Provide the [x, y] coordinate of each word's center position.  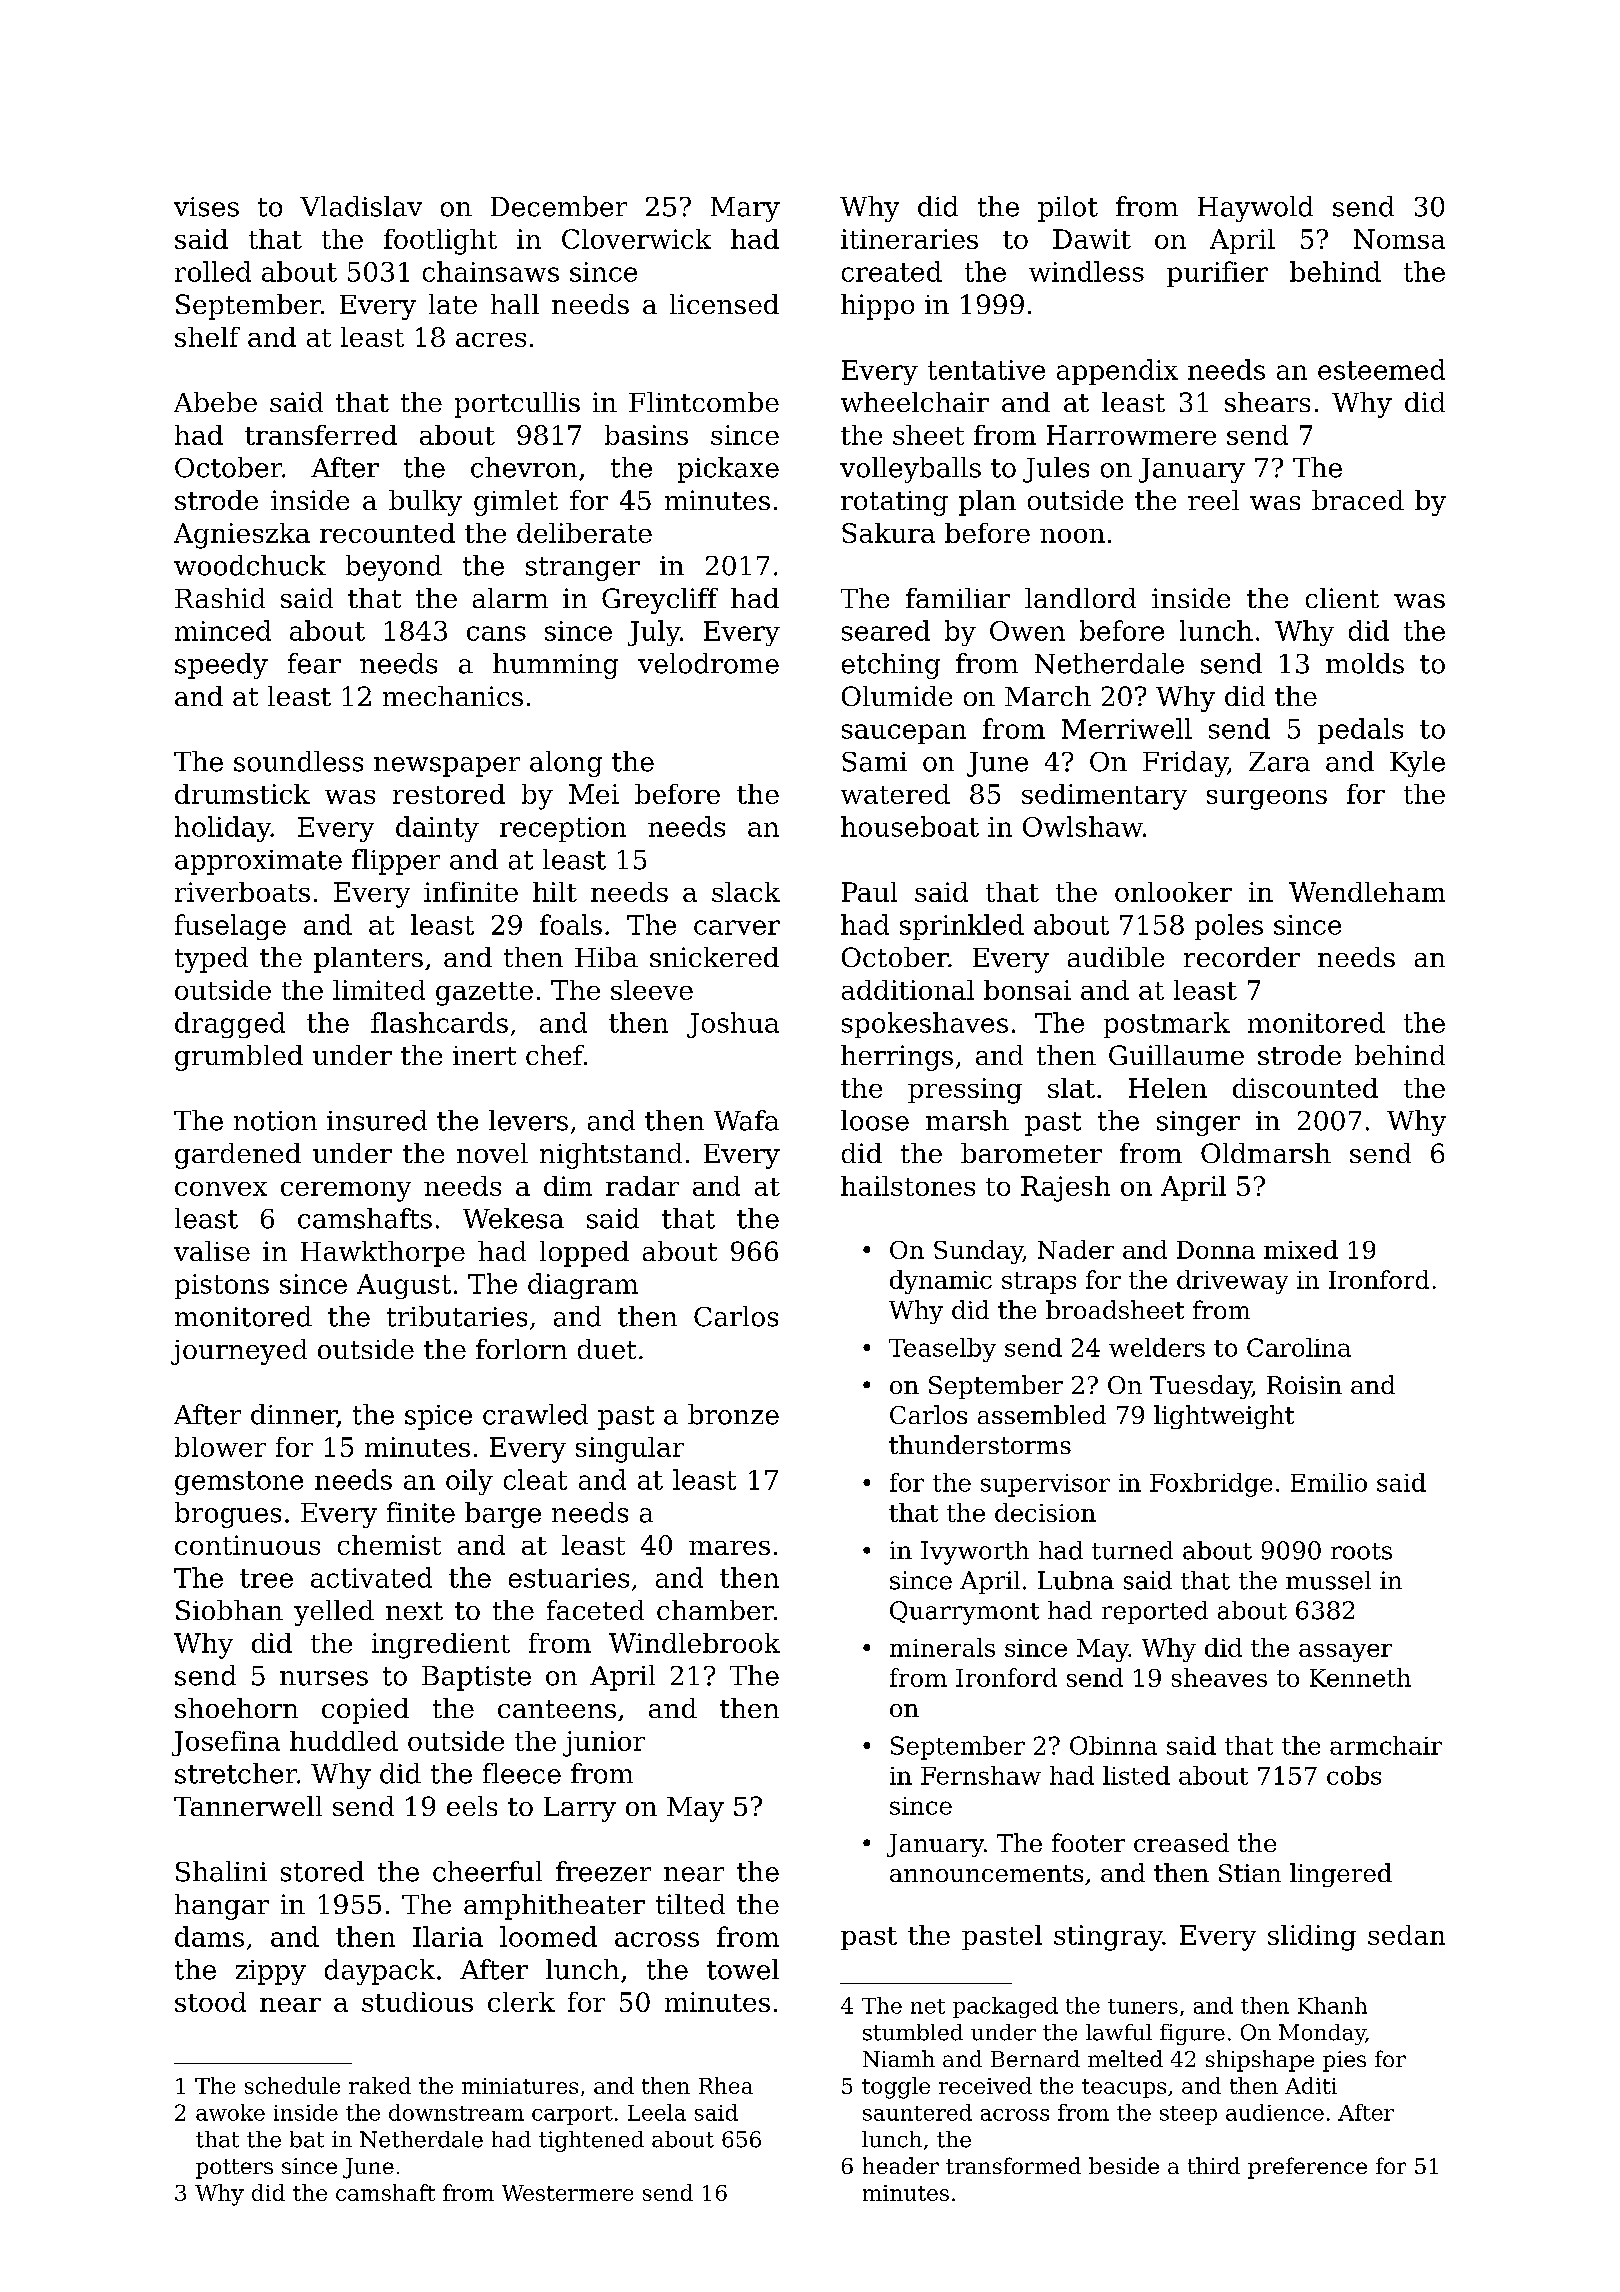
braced [1358, 500]
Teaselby [942, 1350]
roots [1361, 1551]
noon [1072, 536]
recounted [387, 533]
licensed [724, 304]
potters [234, 2169]
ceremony [346, 1192]
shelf [207, 337]
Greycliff [660, 601]
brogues [228, 1515]
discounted [1305, 1088]
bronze [733, 1414]
